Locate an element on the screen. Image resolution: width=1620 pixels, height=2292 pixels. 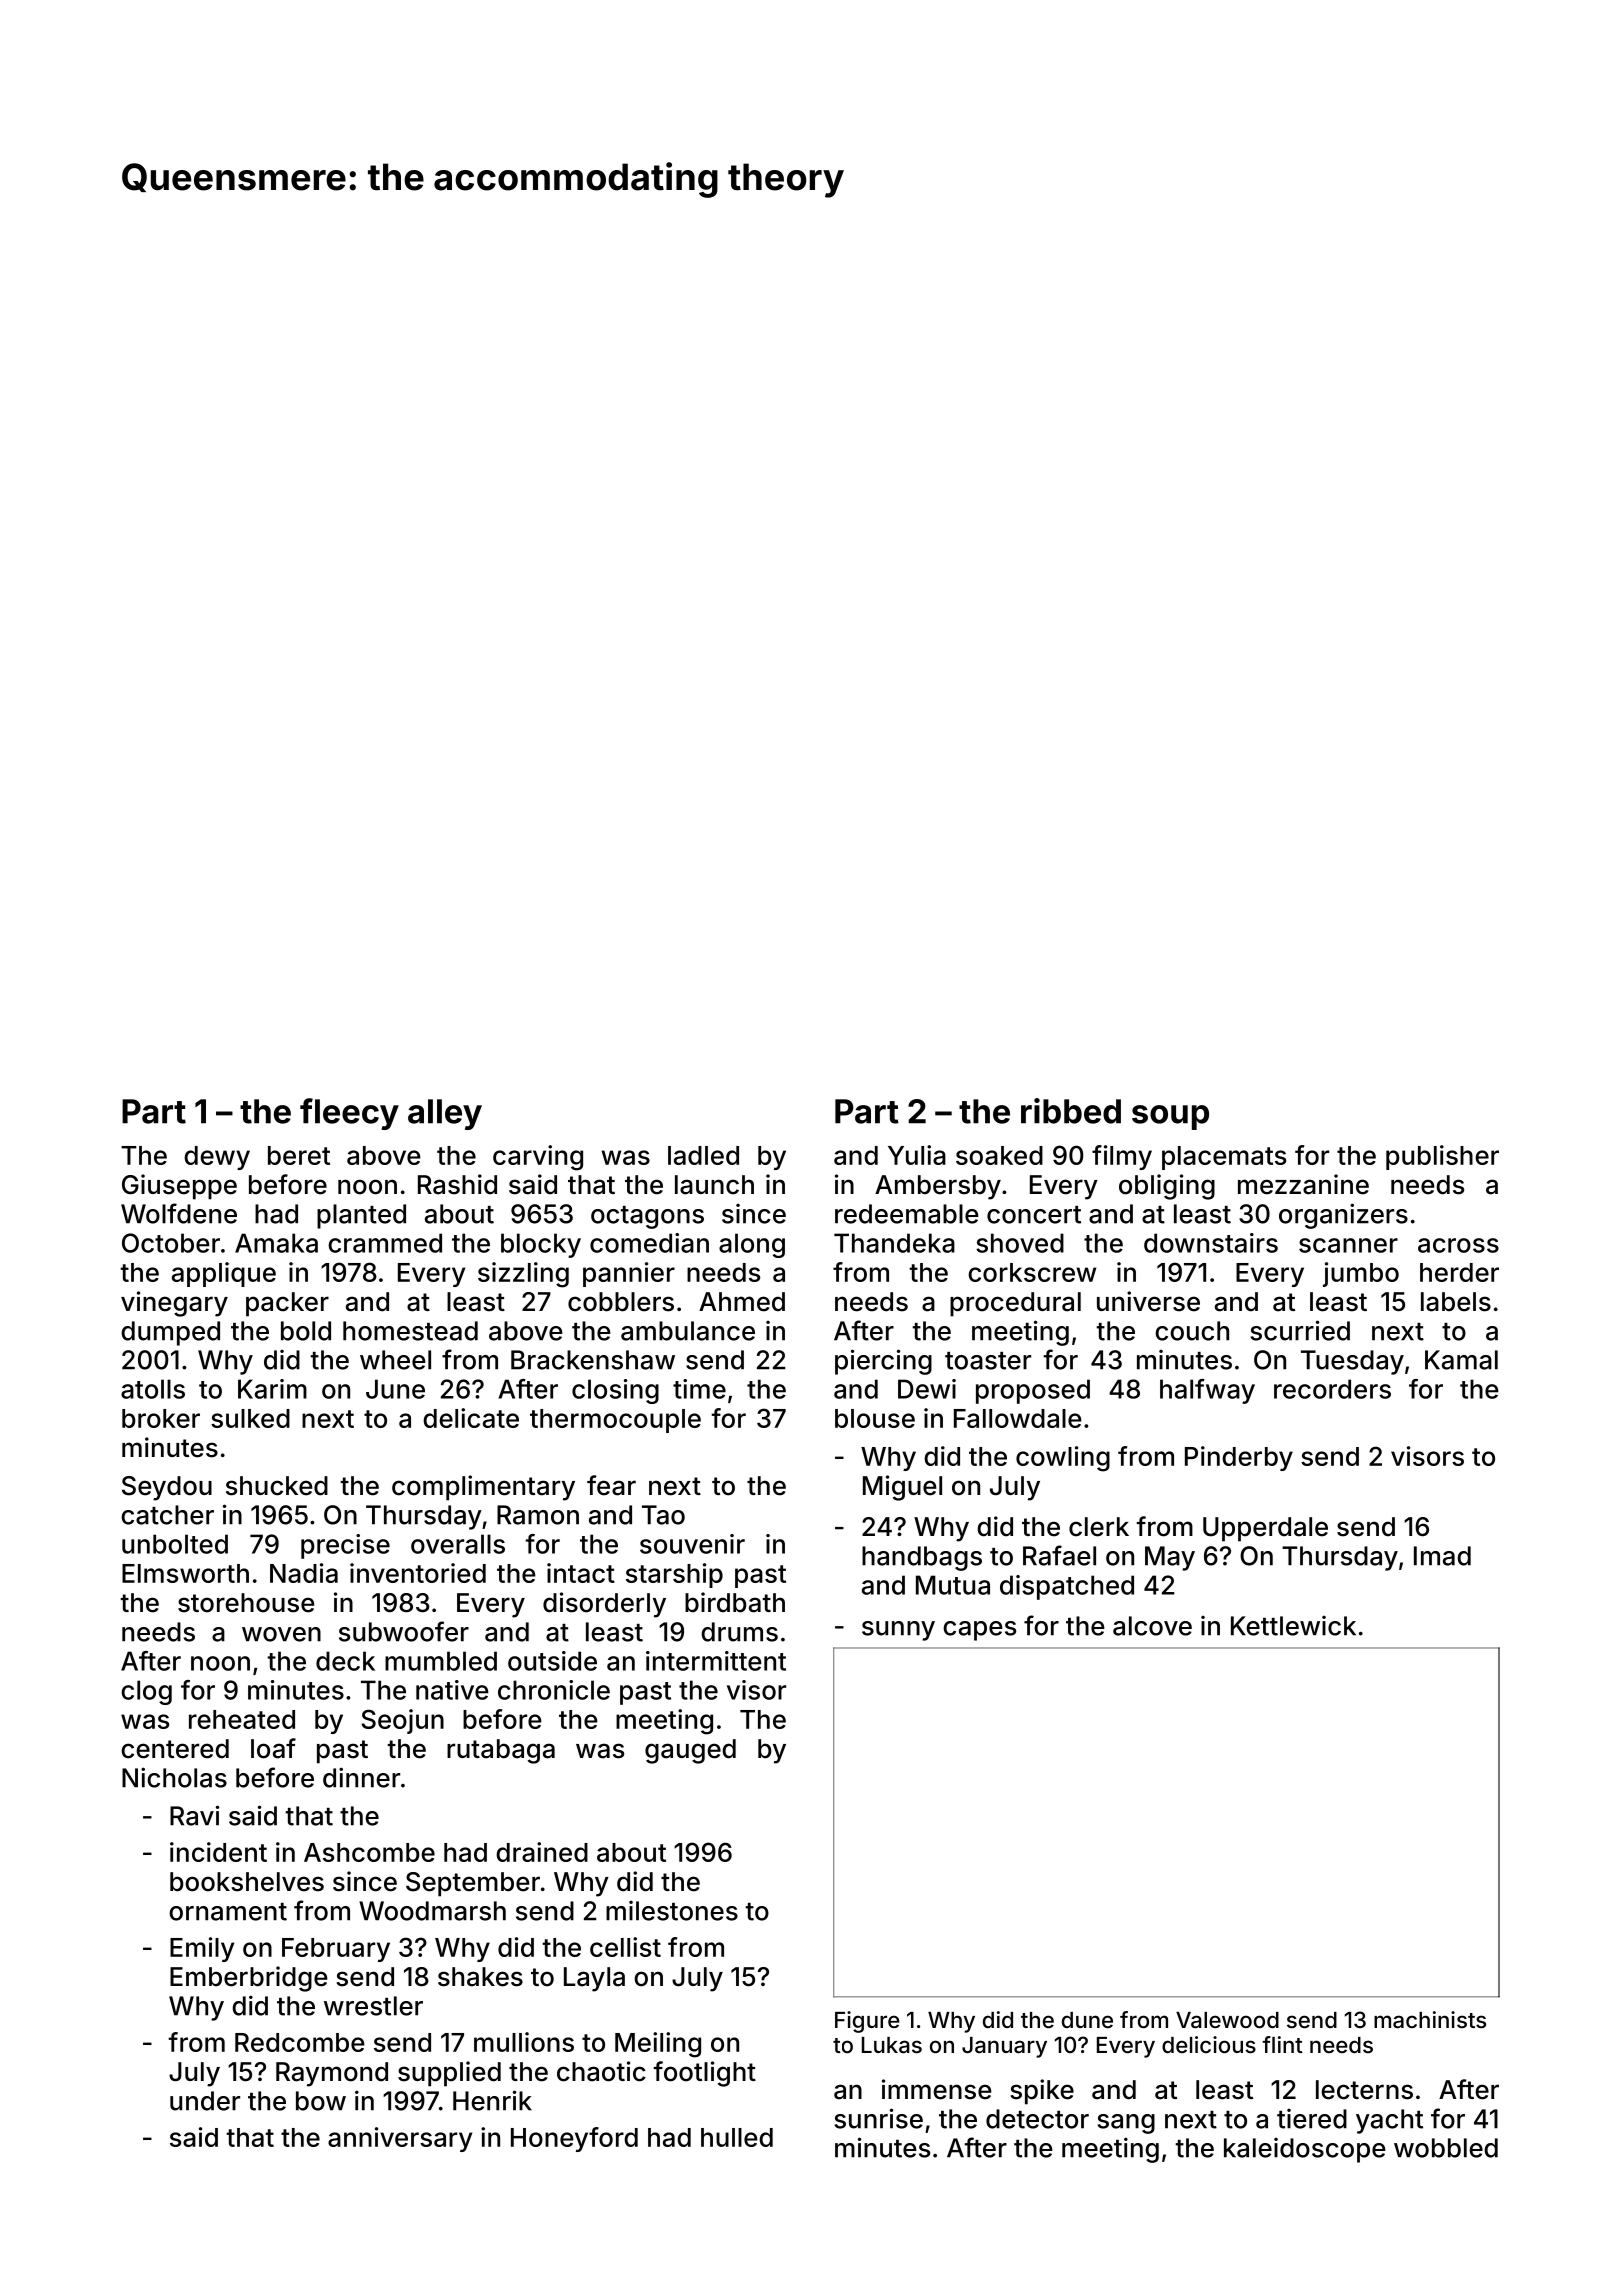
scurried is located at coordinates (1300, 1330).
